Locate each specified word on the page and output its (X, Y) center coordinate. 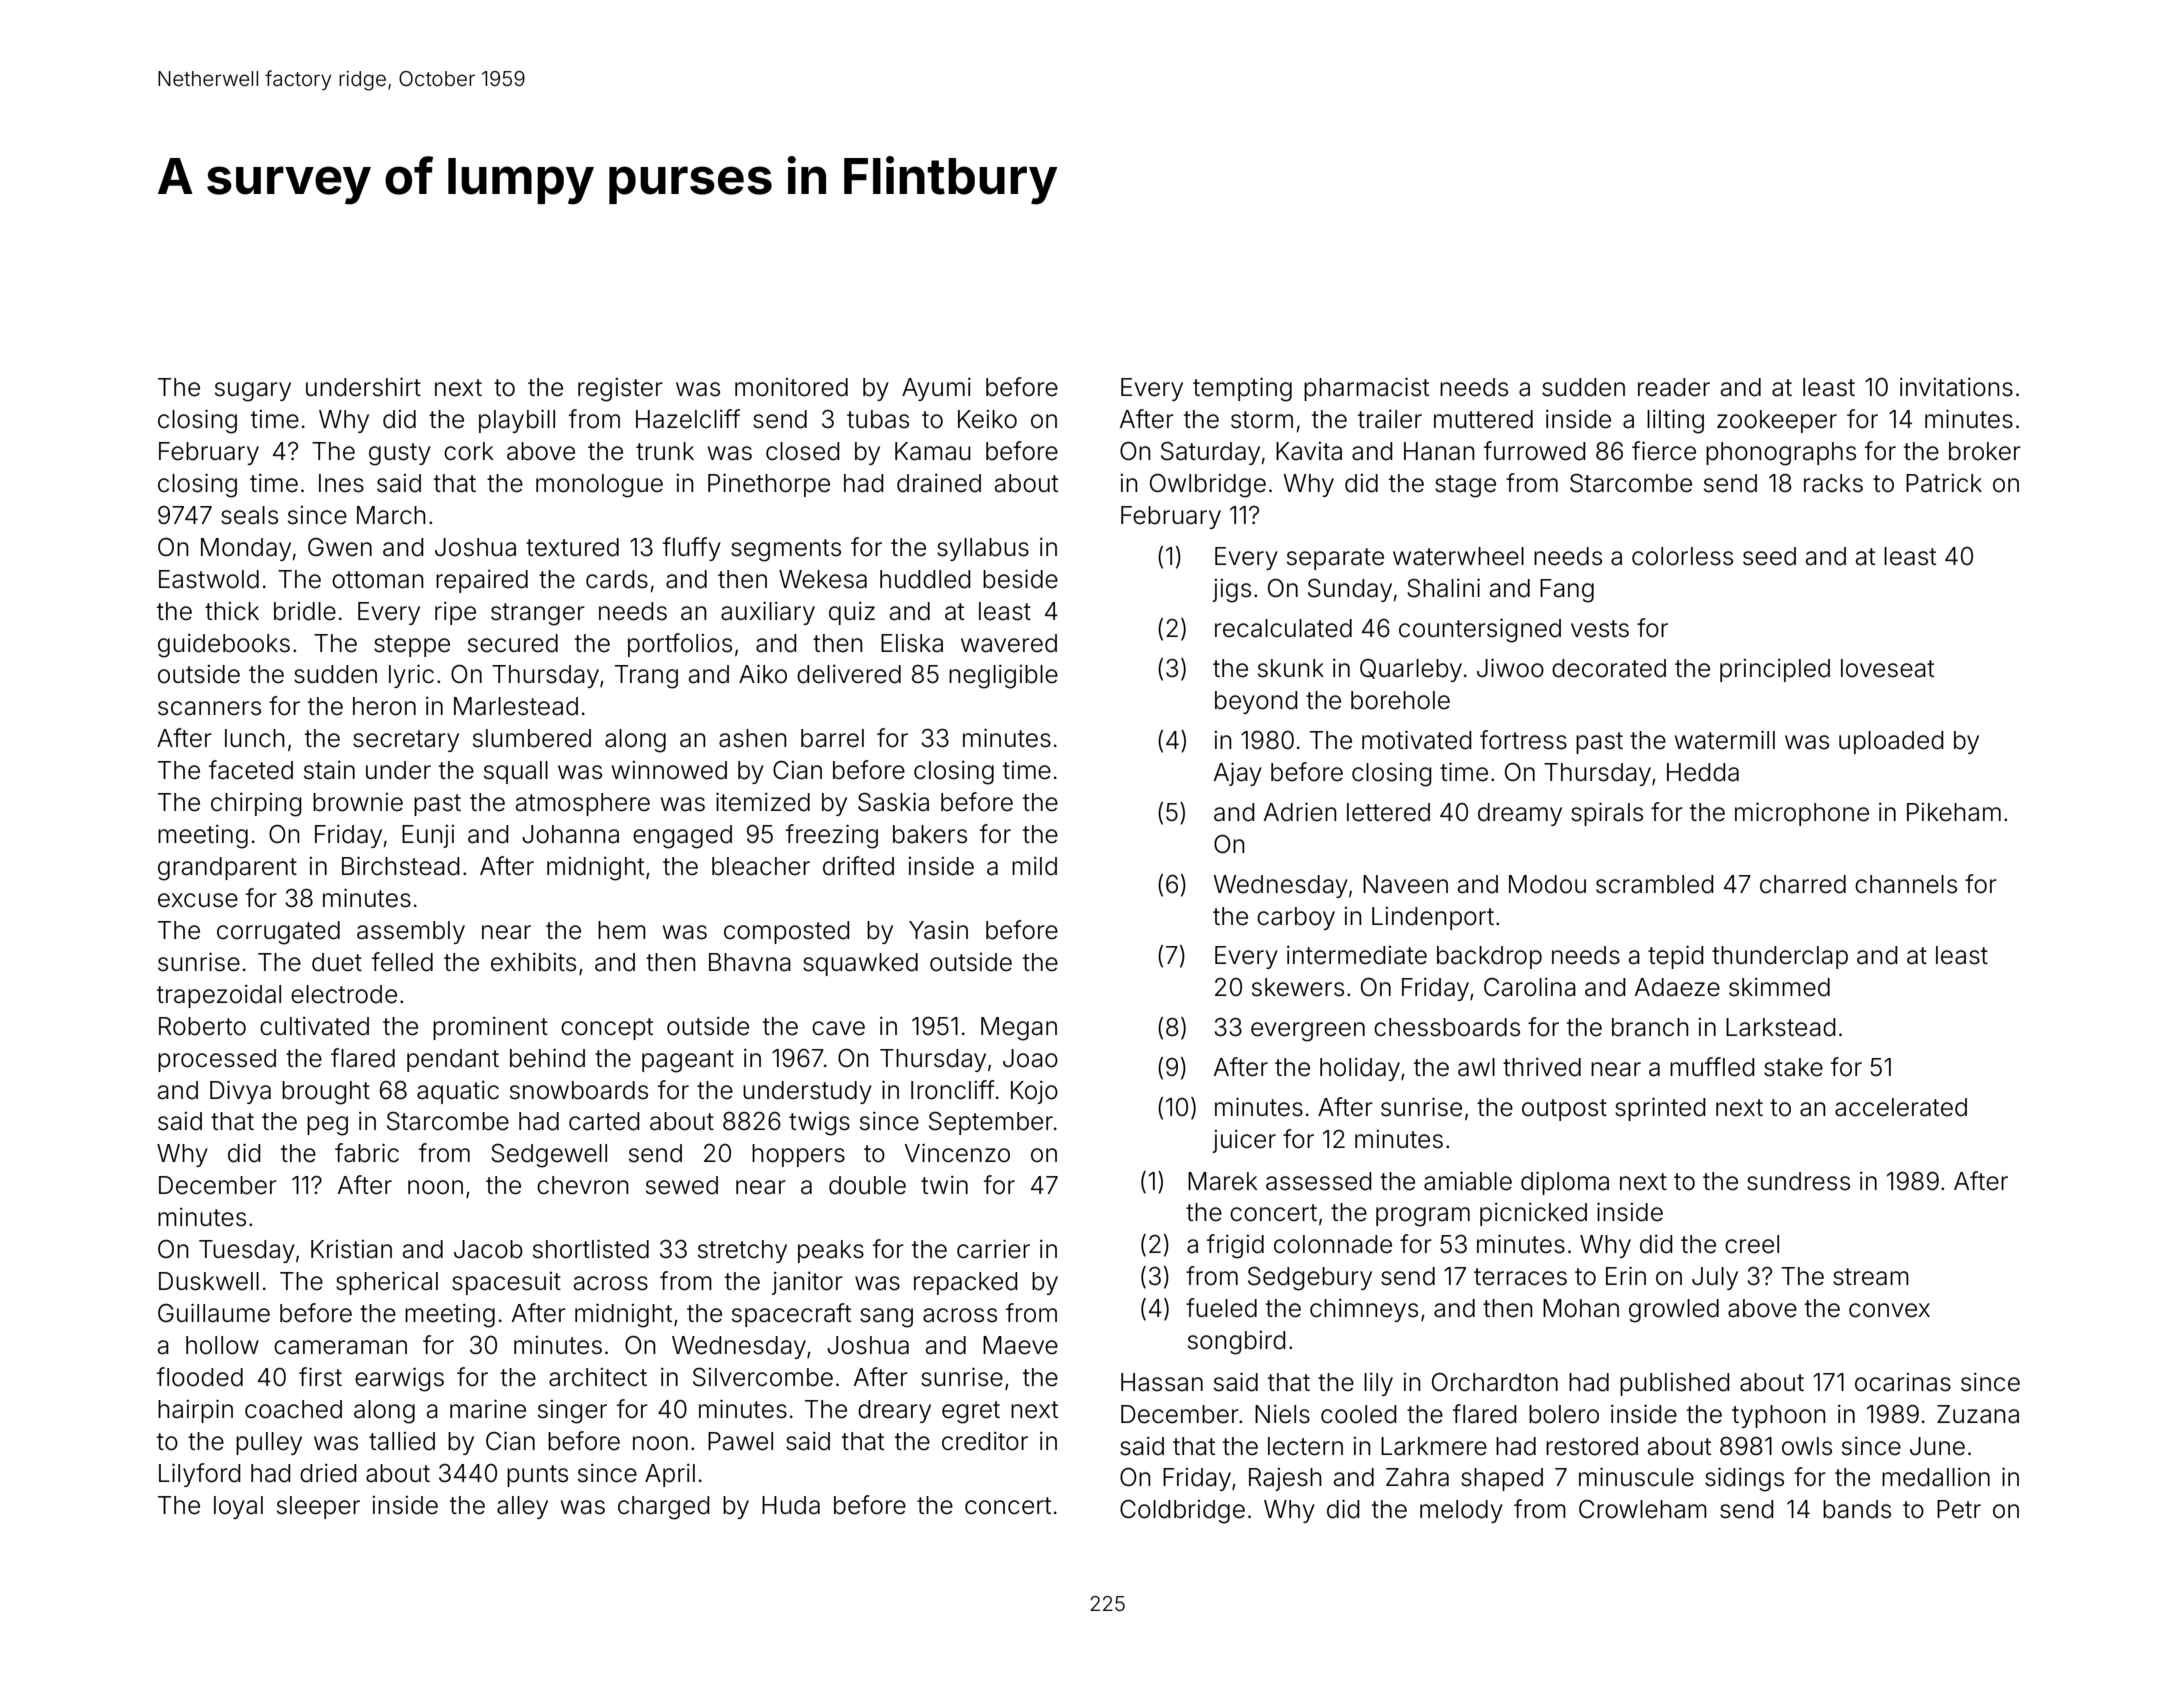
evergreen (1308, 1032)
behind (547, 1058)
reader (1674, 387)
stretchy (742, 1251)
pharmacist (1366, 389)
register (620, 390)
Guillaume (214, 1313)
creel (1752, 1244)
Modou (1547, 884)
